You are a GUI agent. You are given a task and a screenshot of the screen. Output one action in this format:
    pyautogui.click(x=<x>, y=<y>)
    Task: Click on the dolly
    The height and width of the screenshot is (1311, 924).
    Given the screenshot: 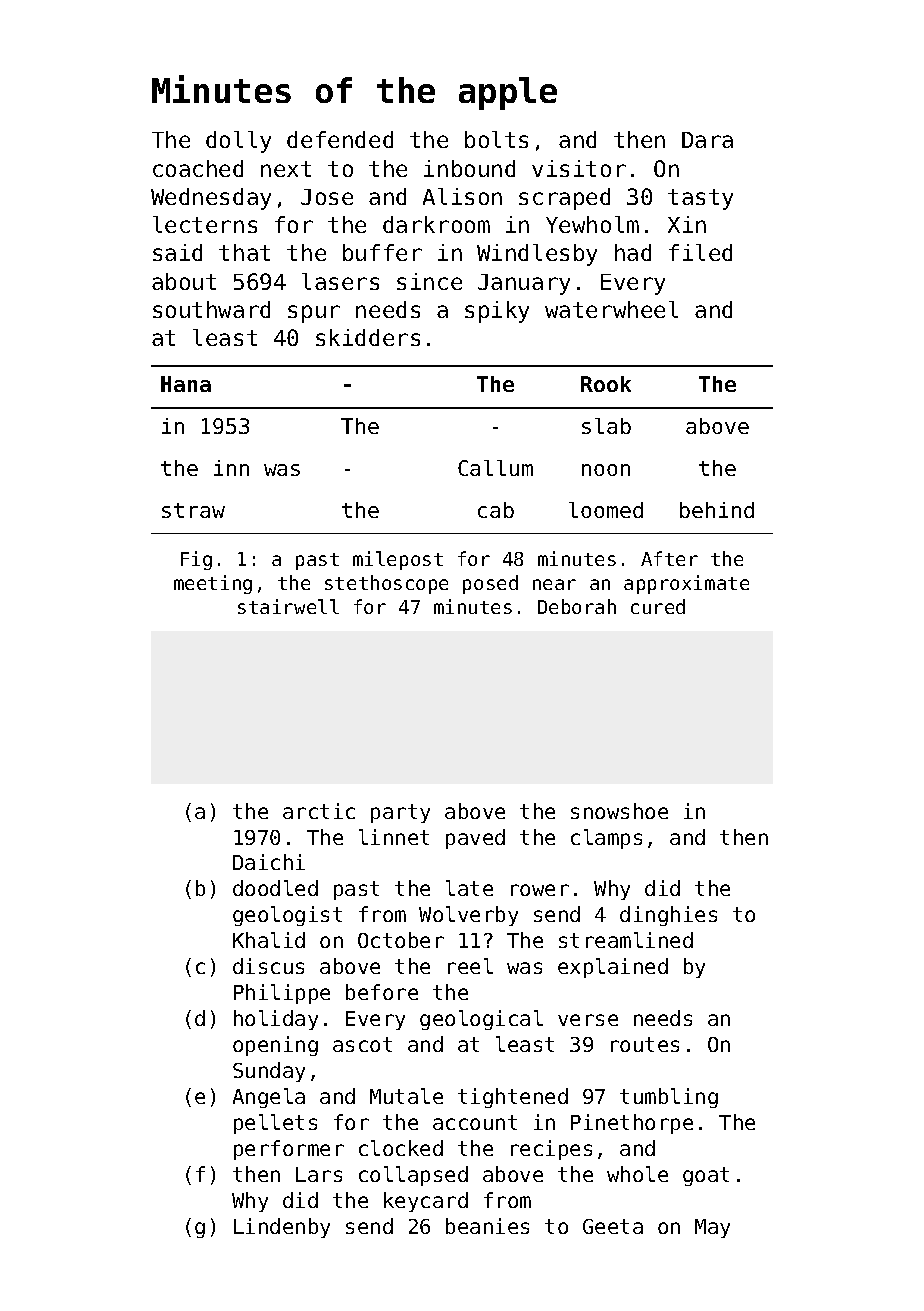 What is the action you would take?
    pyautogui.click(x=238, y=142)
